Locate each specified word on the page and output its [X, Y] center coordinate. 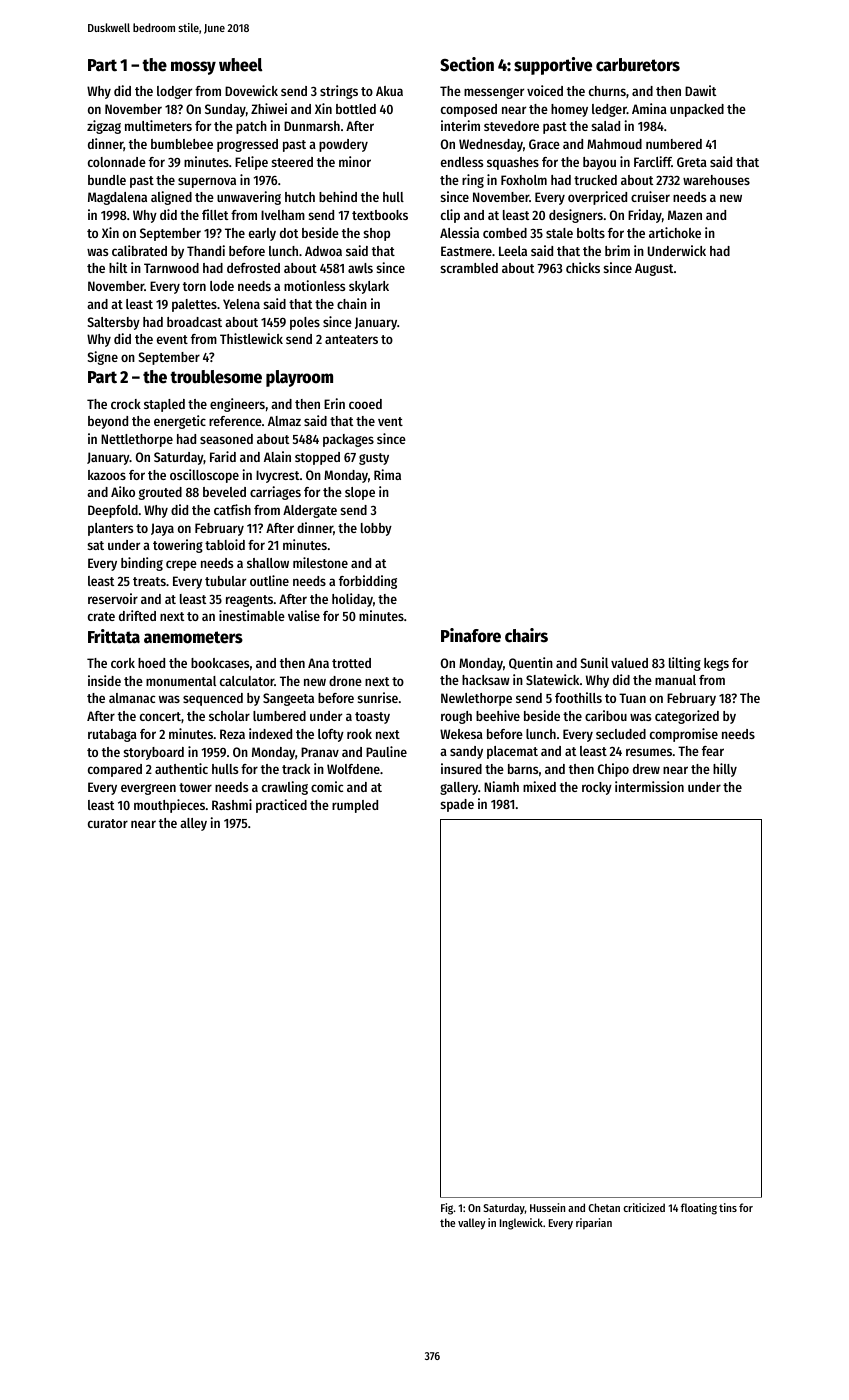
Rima [387, 474]
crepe [181, 565]
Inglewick [521, 1224]
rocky [597, 788]
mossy [193, 68]
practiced [281, 806]
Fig [447, 1209]
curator [108, 823]
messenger [494, 93]
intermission [649, 786]
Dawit [700, 90]
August [654, 269]
